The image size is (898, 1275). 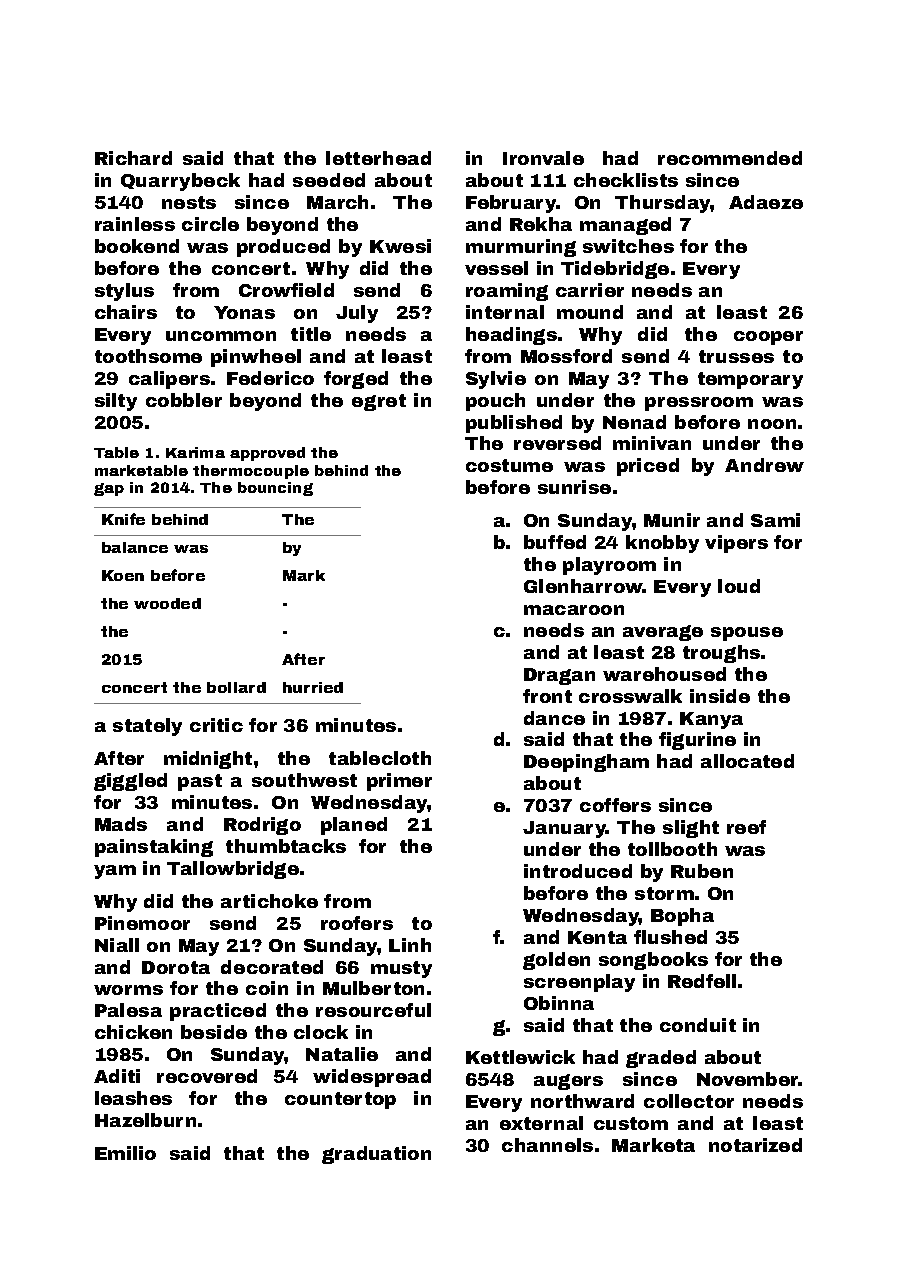 I want to click on countertop, so click(x=340, y=1100).
